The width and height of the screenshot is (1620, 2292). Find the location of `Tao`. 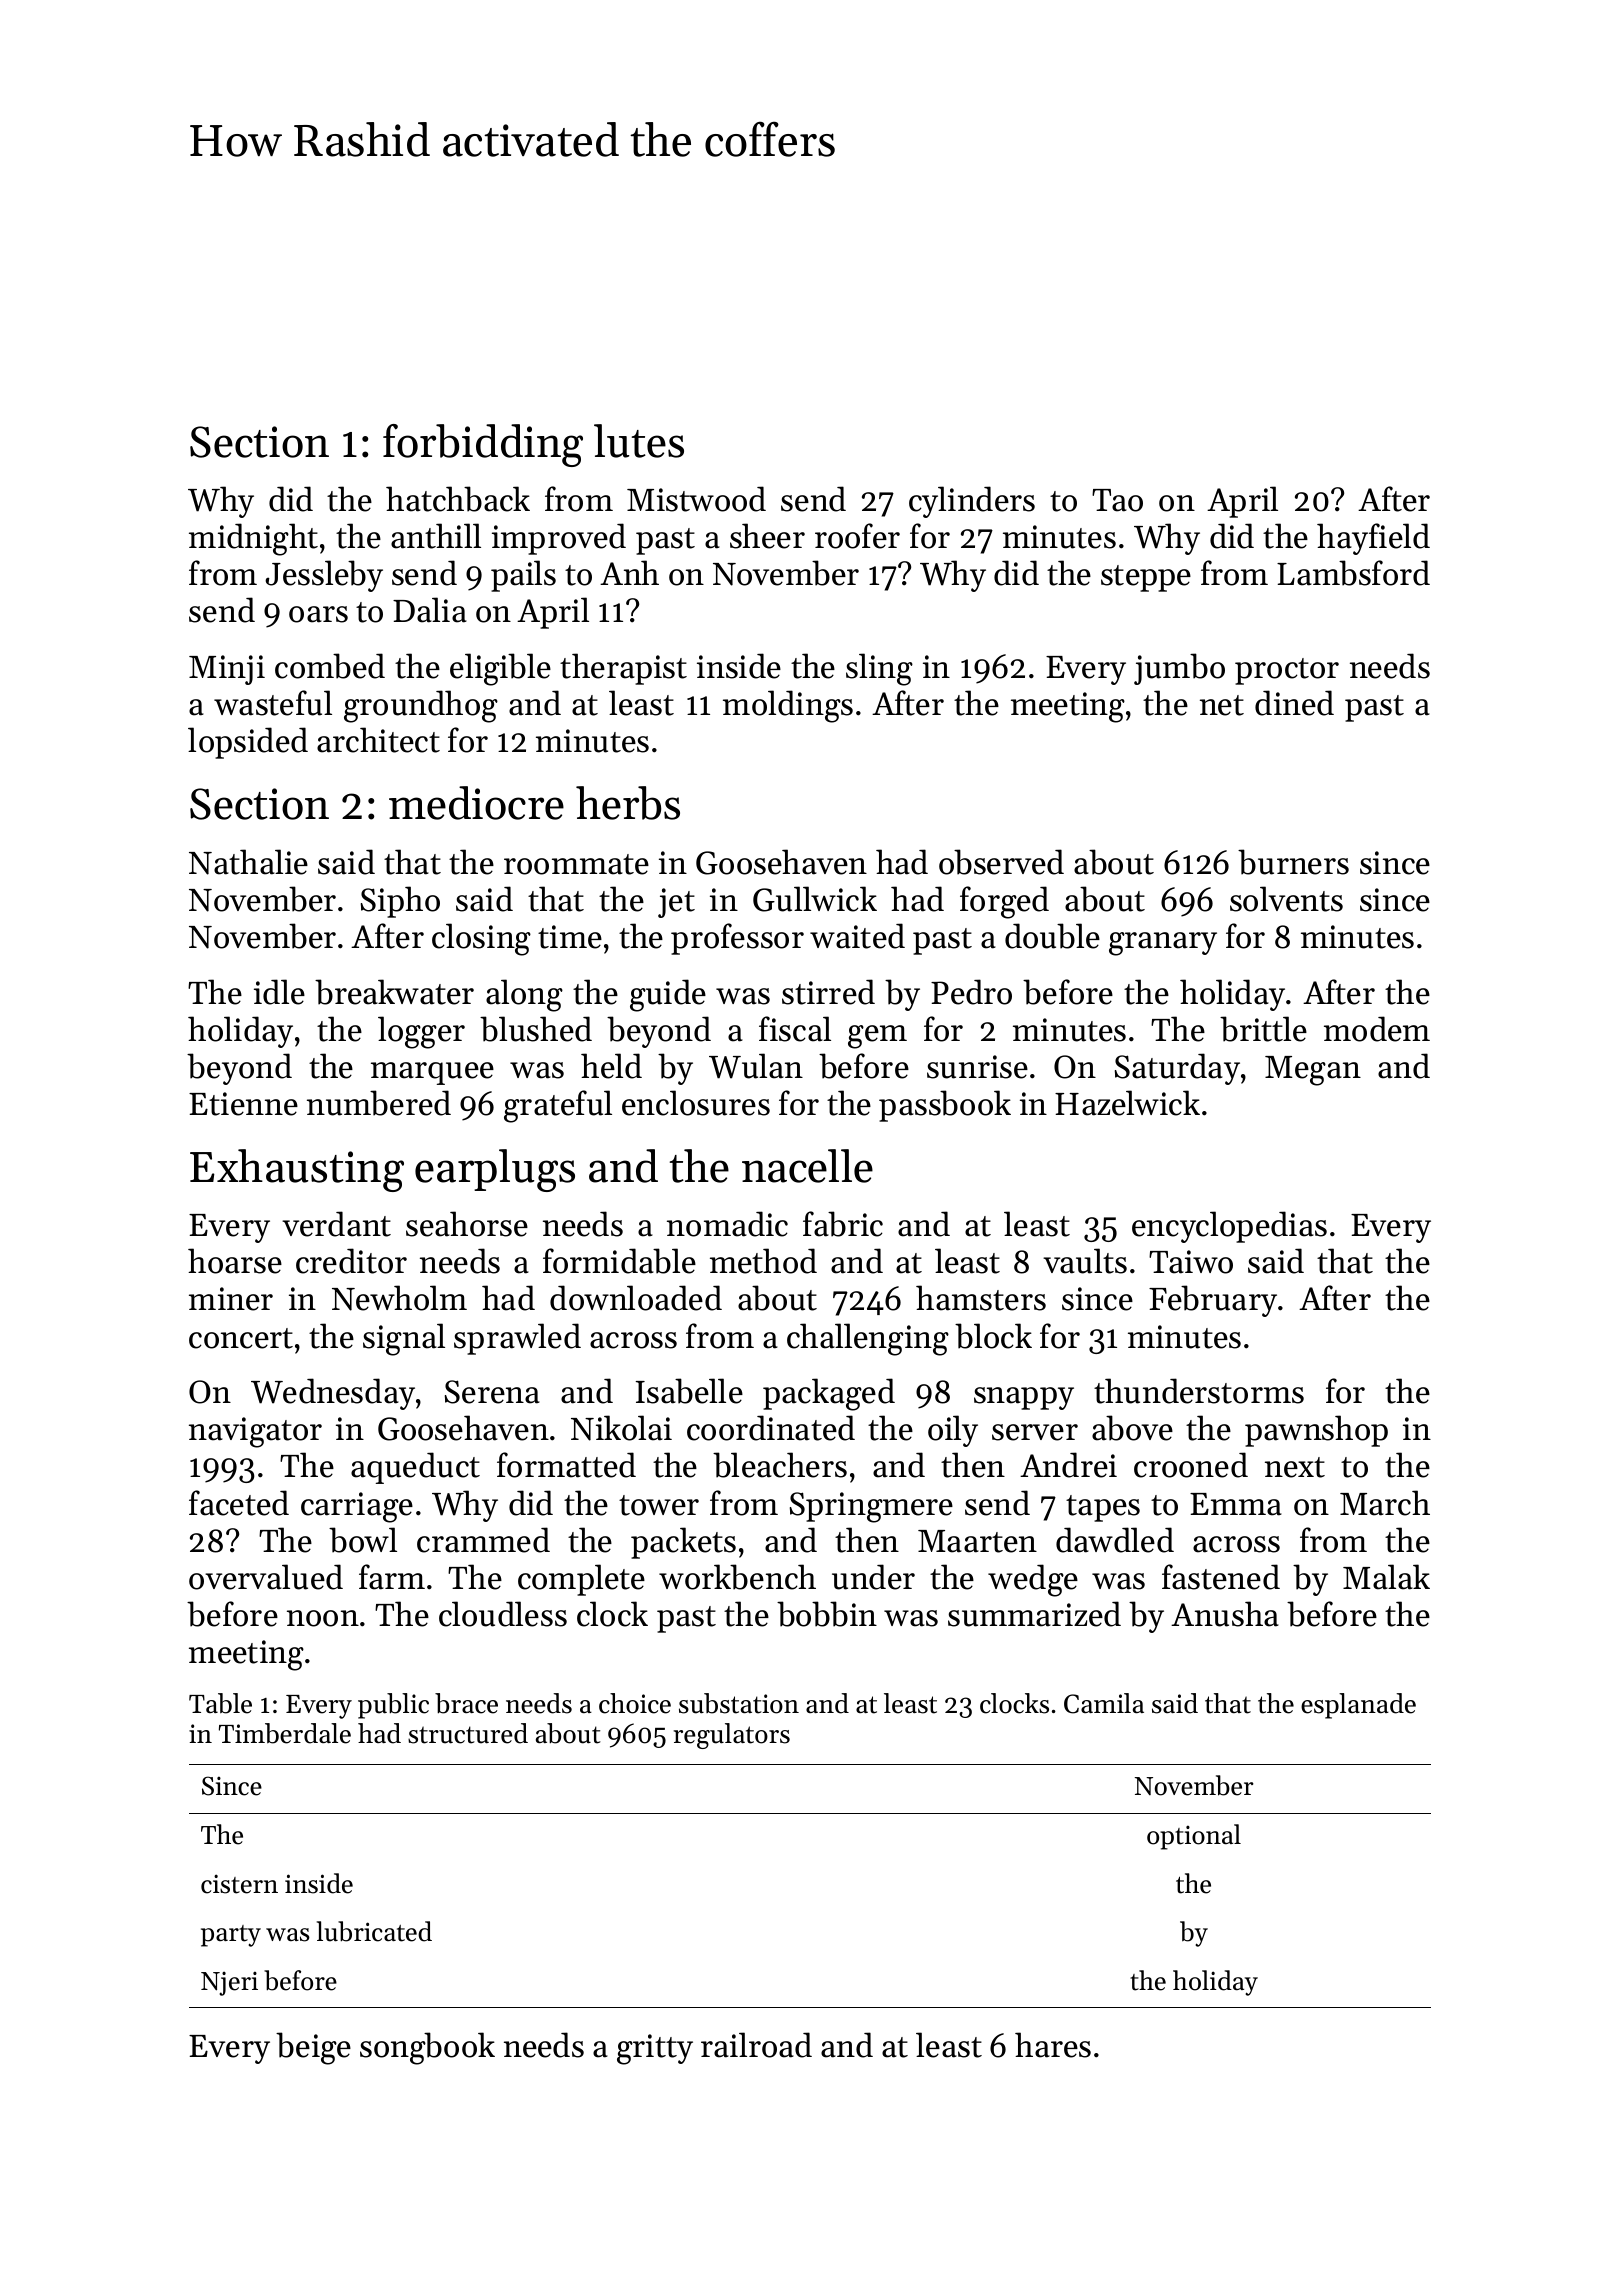

Tao is located at coordinates (1117, 500).
